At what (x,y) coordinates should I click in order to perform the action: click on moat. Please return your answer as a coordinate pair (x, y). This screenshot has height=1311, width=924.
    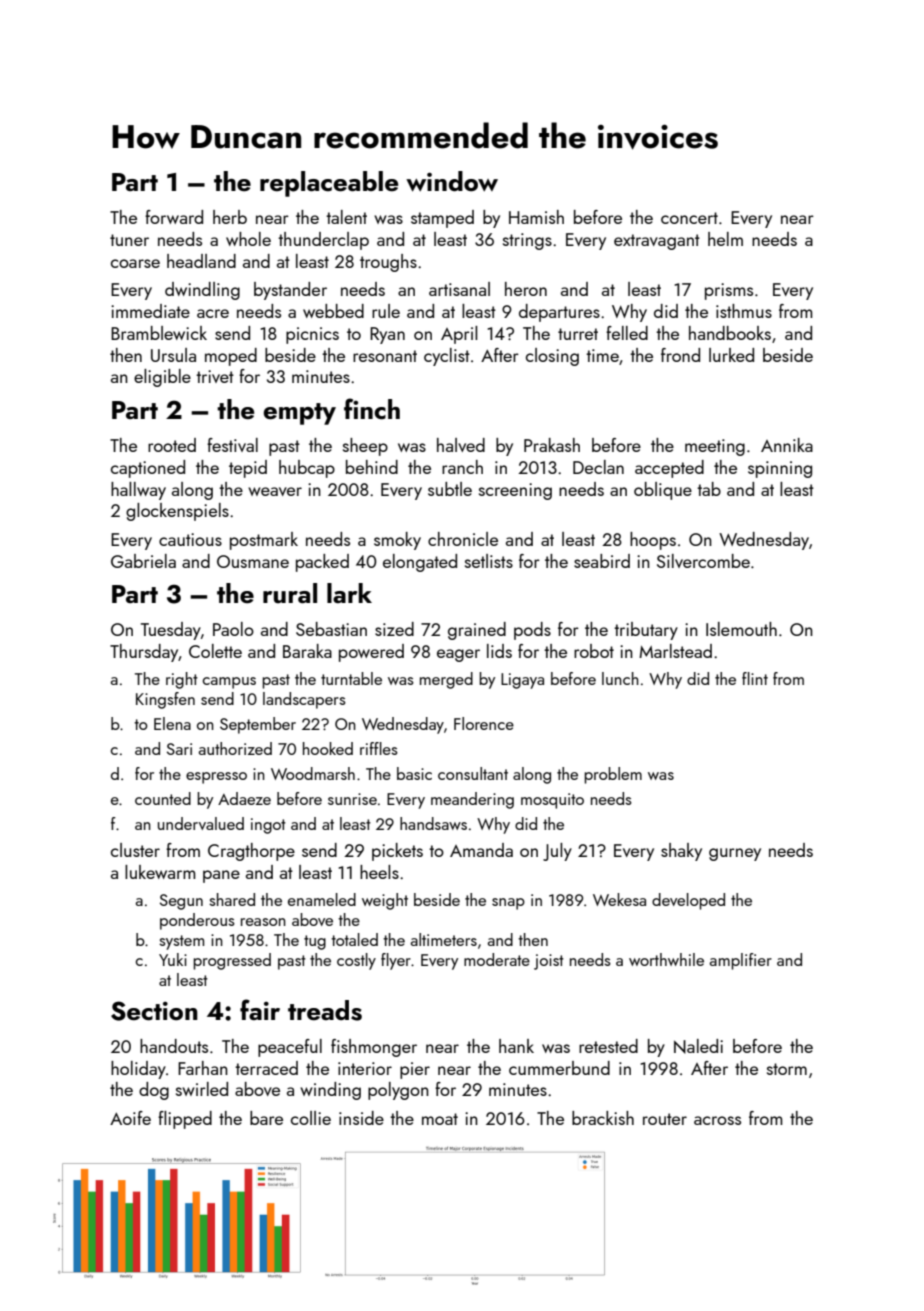
    Looking at the image, I should click on (440, 1119).
